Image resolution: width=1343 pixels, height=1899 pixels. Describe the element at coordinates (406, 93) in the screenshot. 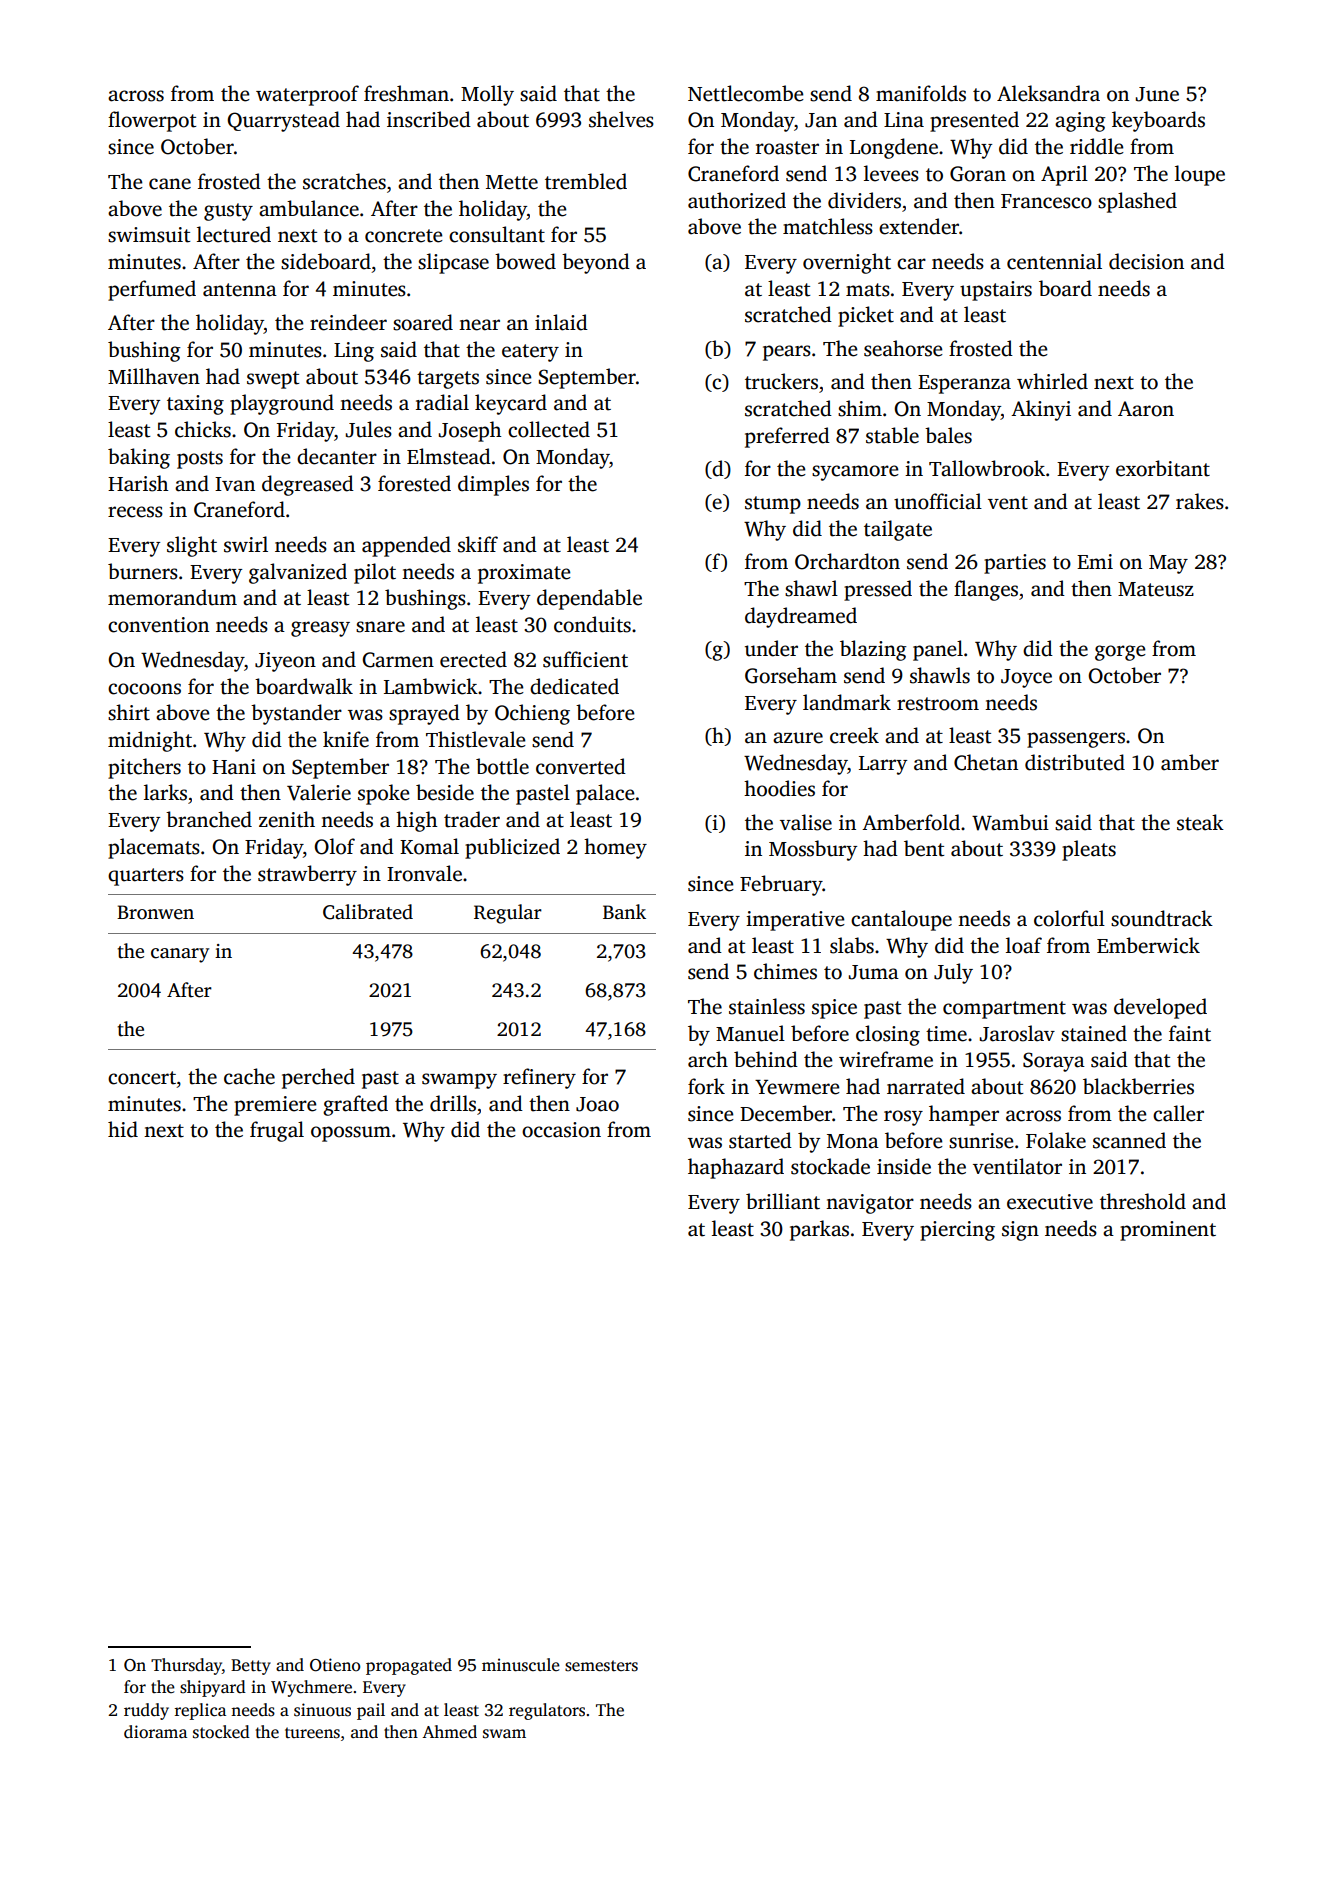

I see `freshman` at that location.
